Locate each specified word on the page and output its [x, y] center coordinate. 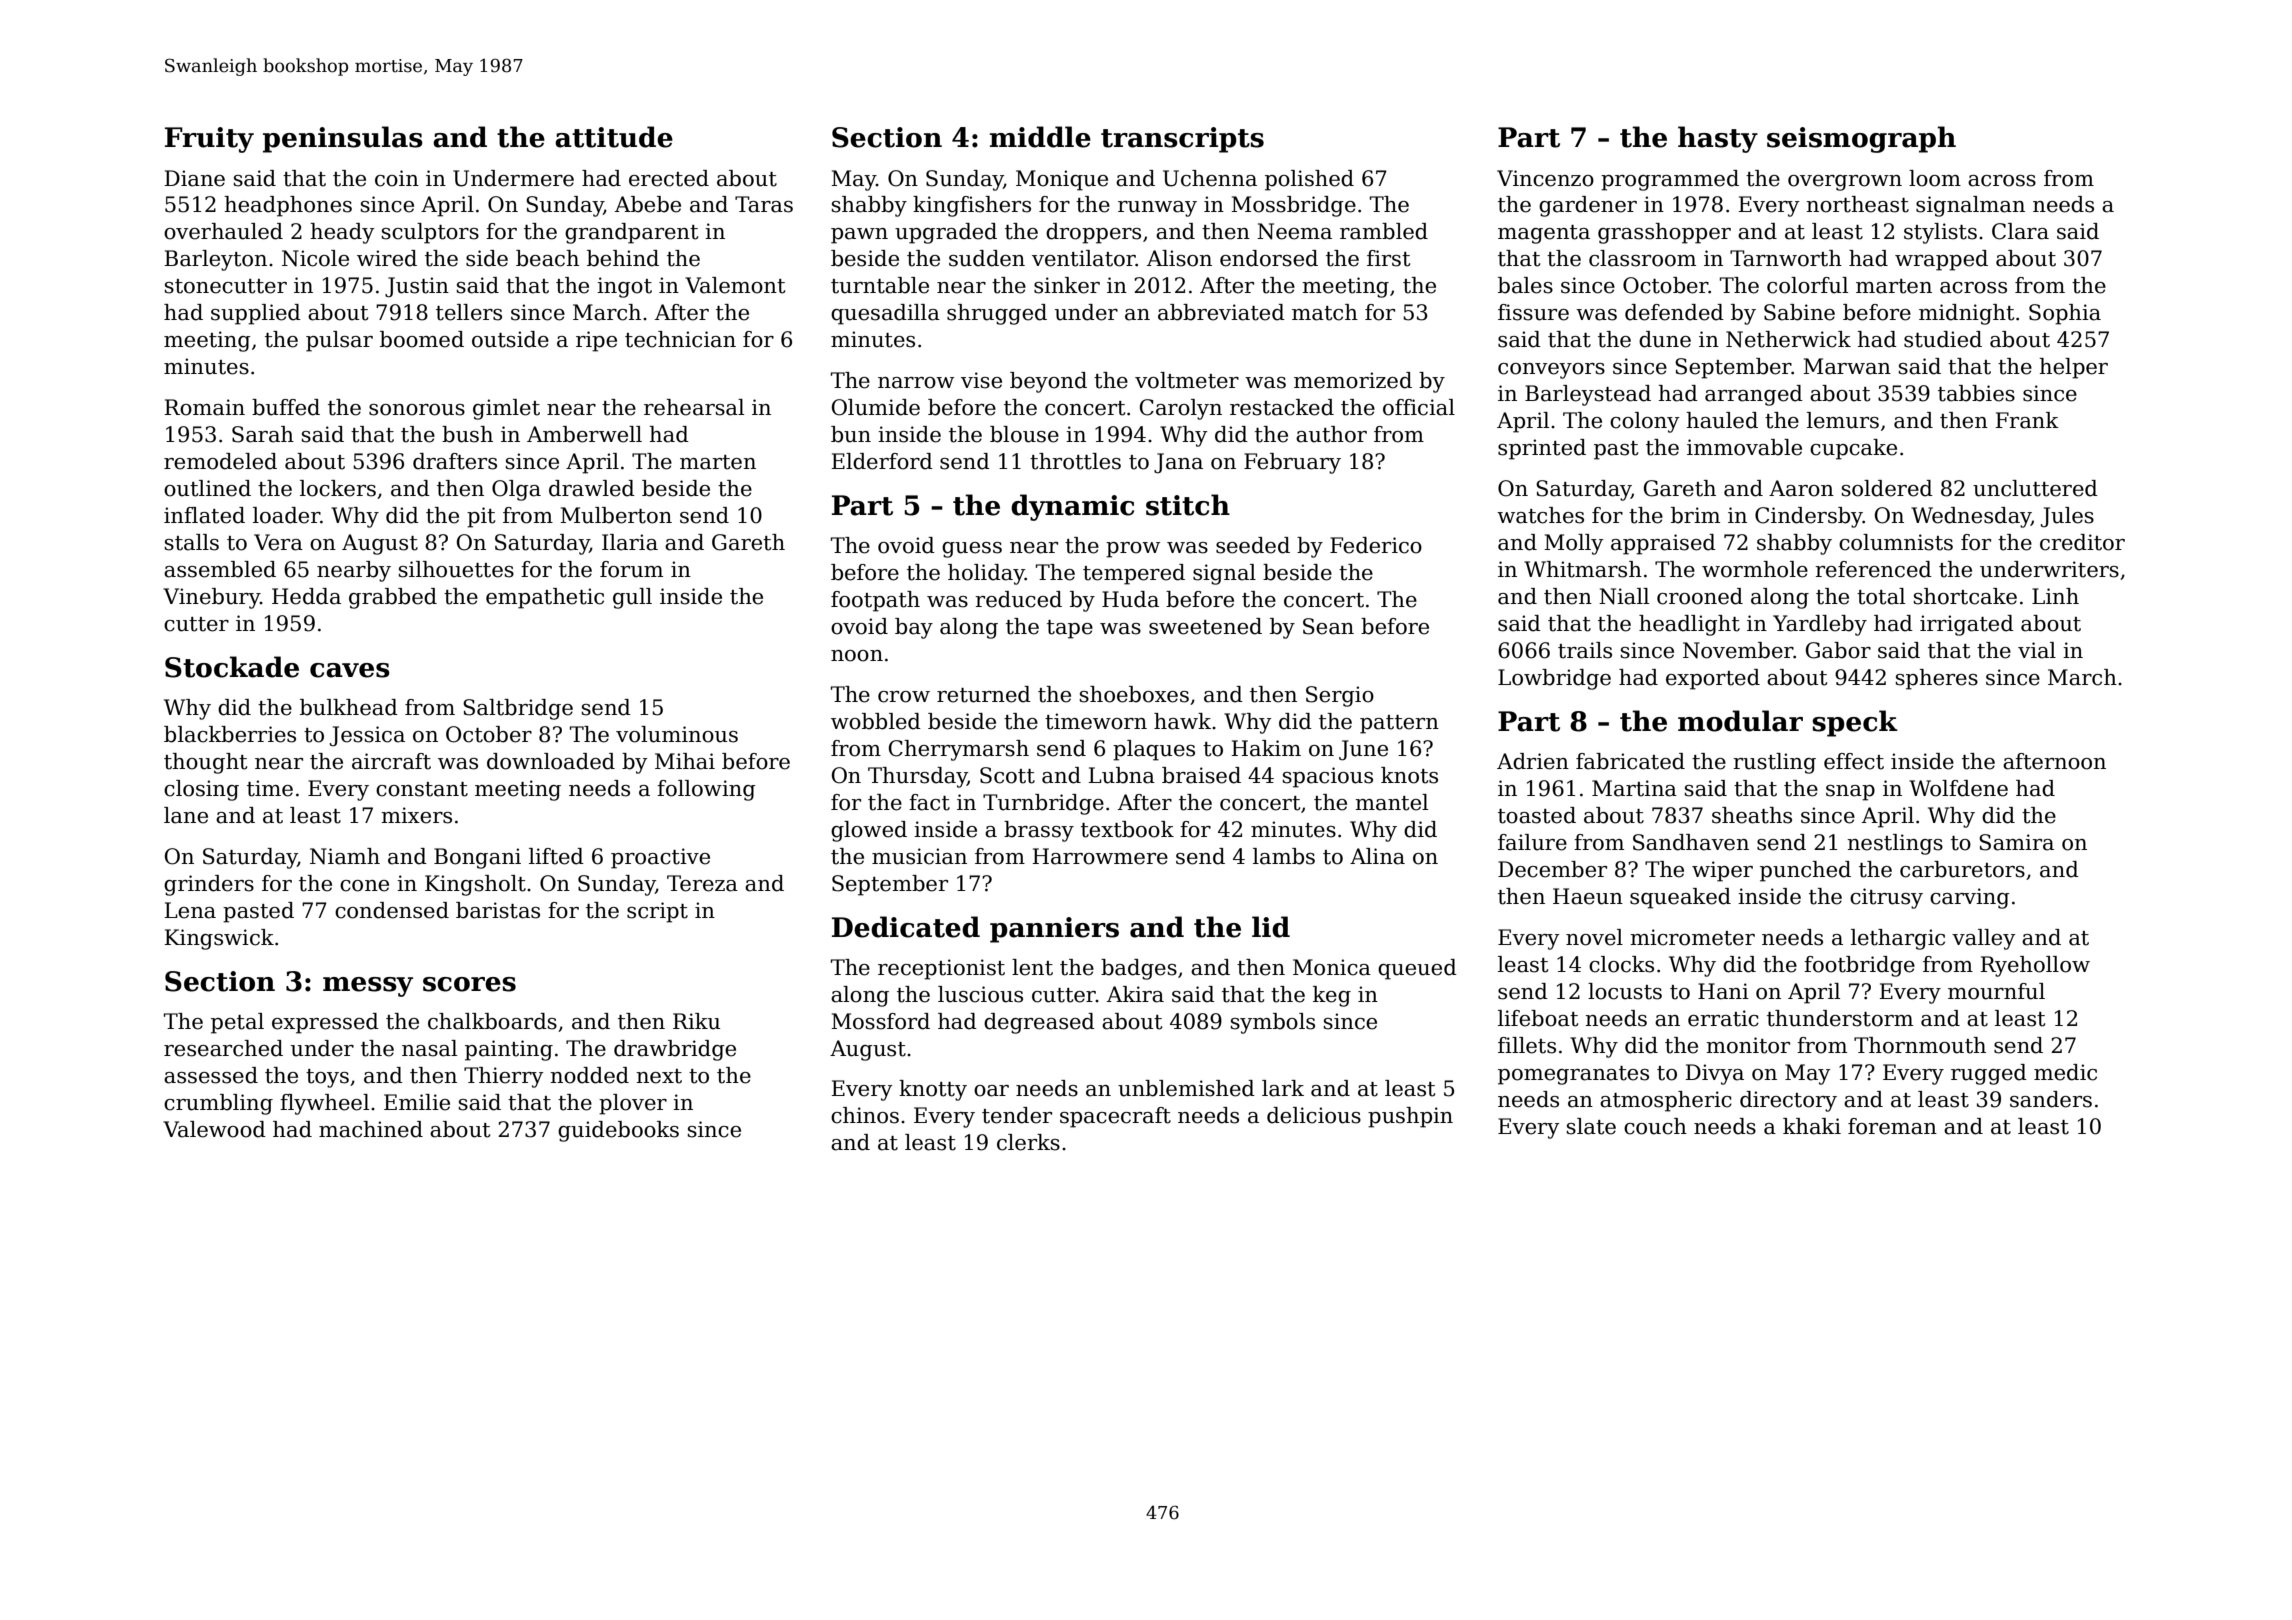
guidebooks [618, 1131]
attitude [614, 137]
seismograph [1861, 139]
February [1292, 463]
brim [1695, 515]
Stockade [232, 667]
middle [1040, 137]
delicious [1314, 1115]
